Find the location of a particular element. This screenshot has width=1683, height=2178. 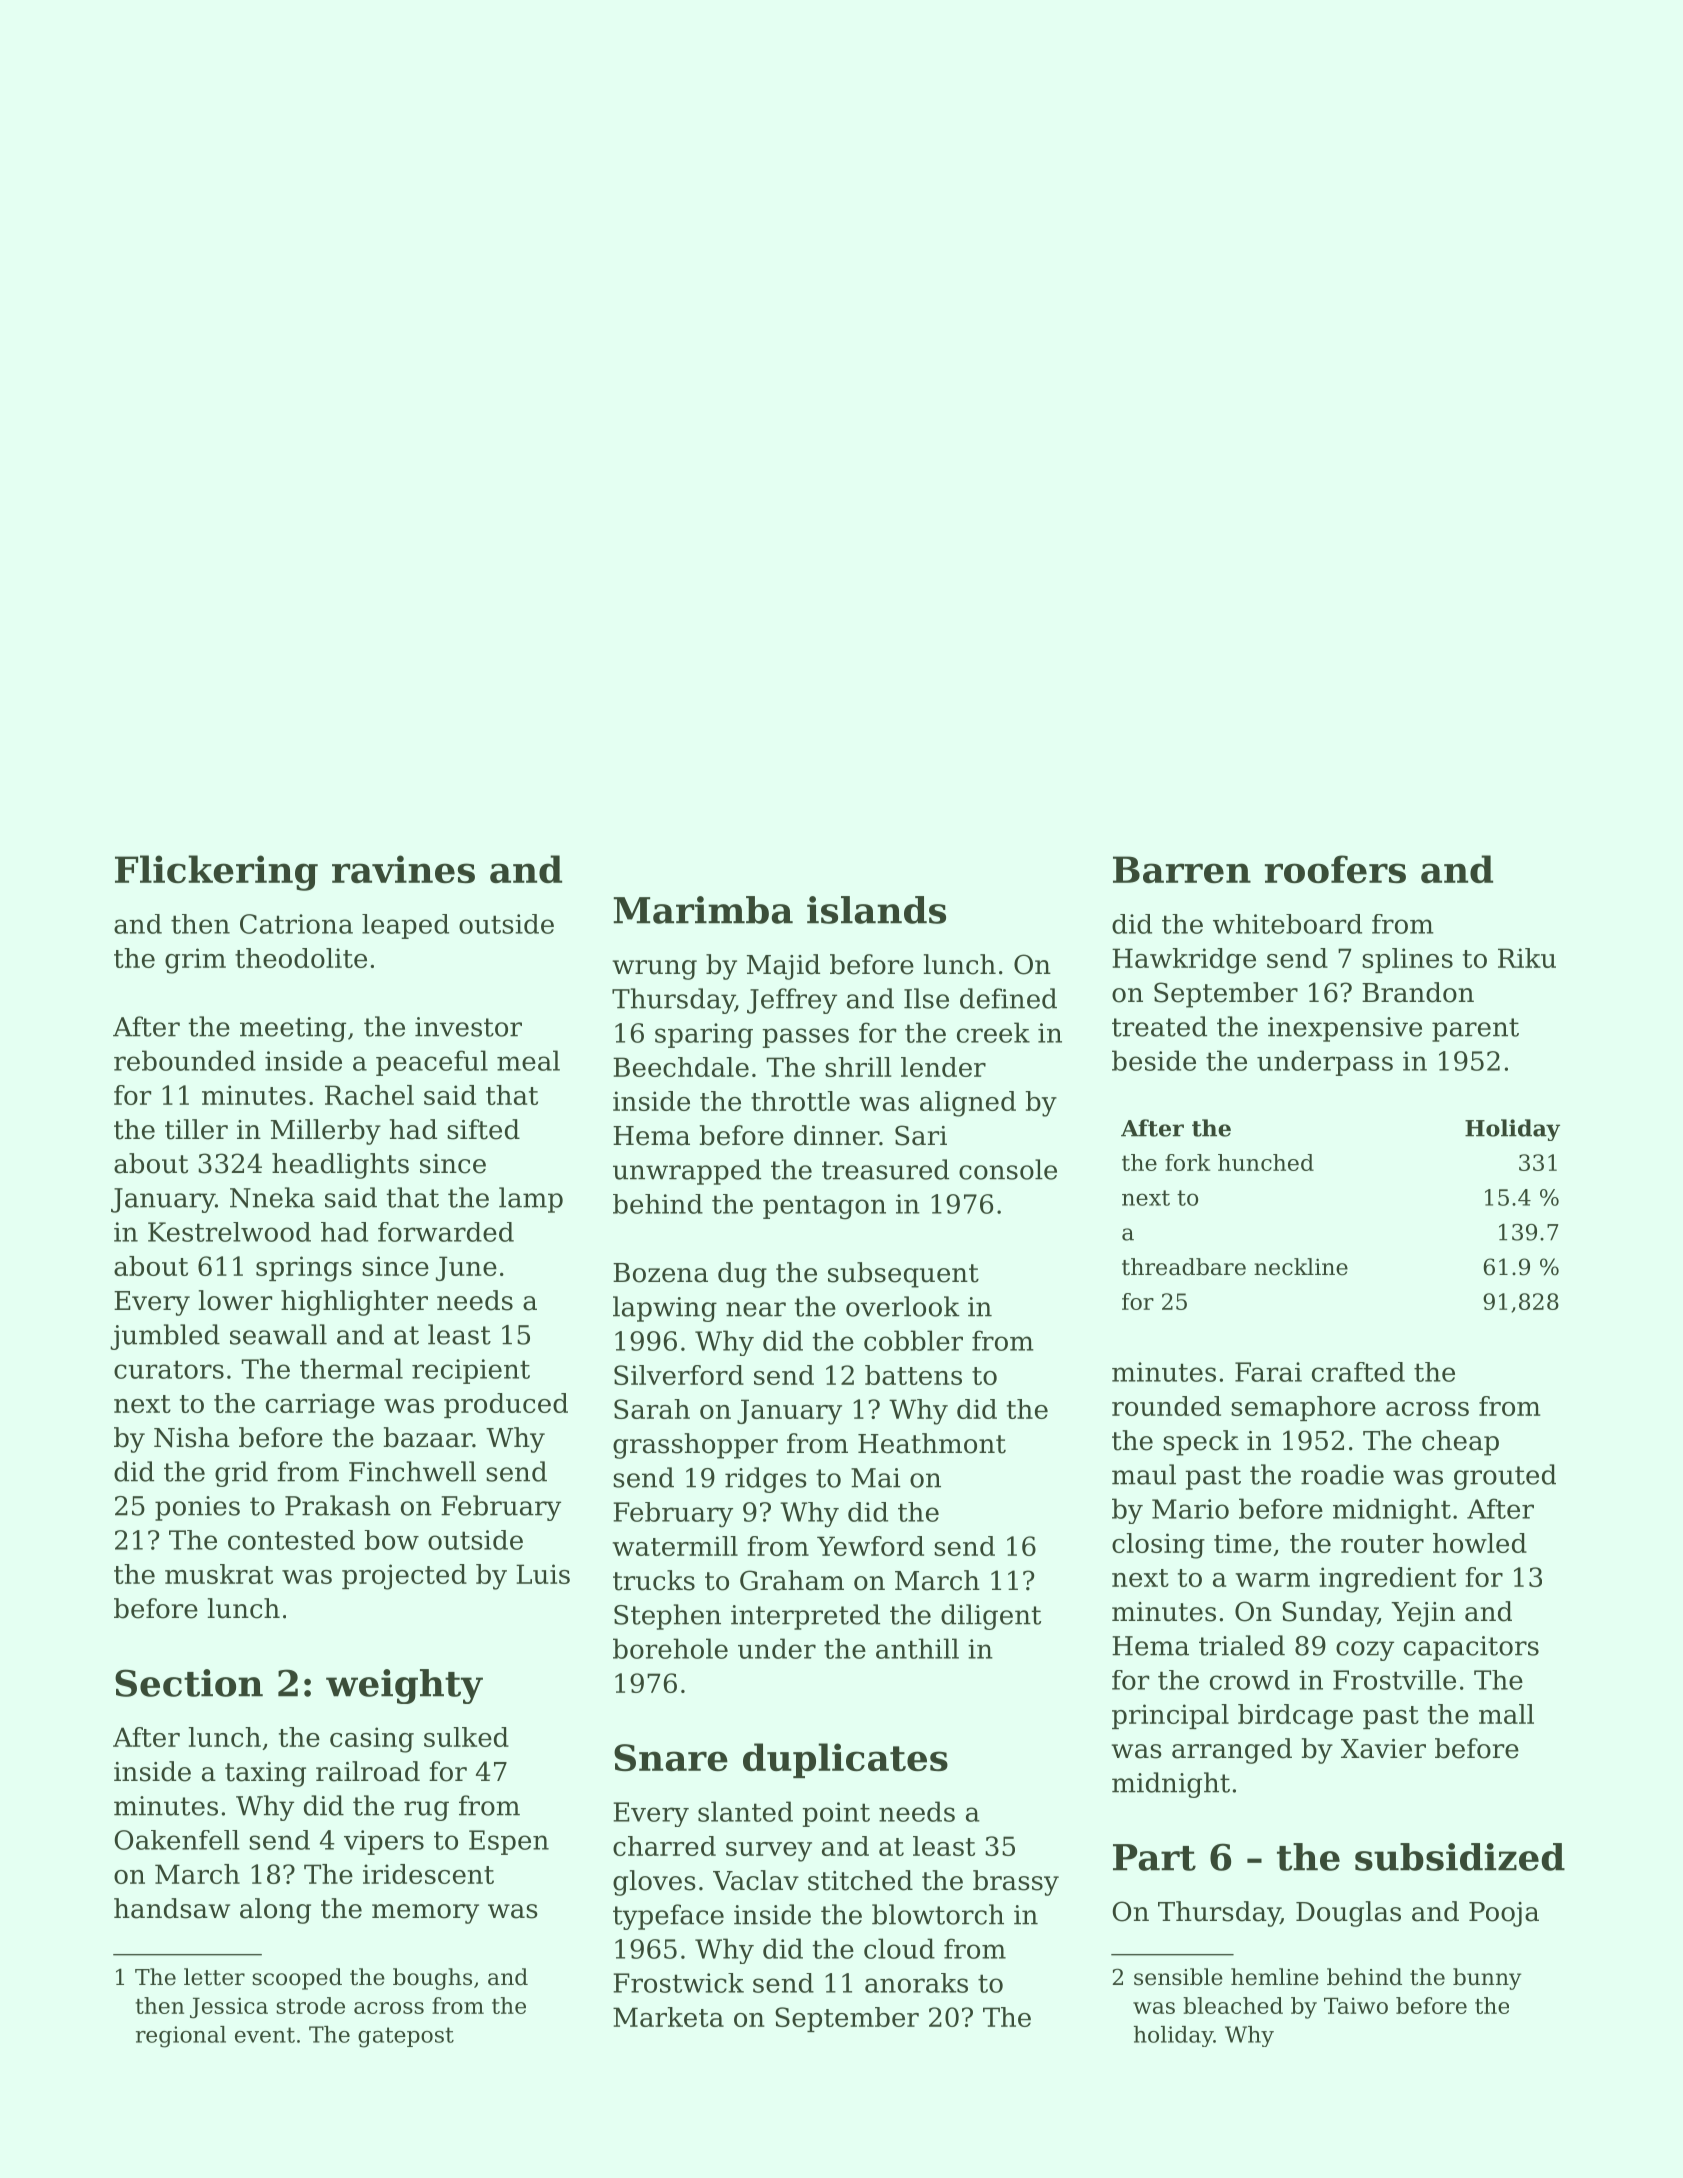

grim is located at coordinates (195, 961).
